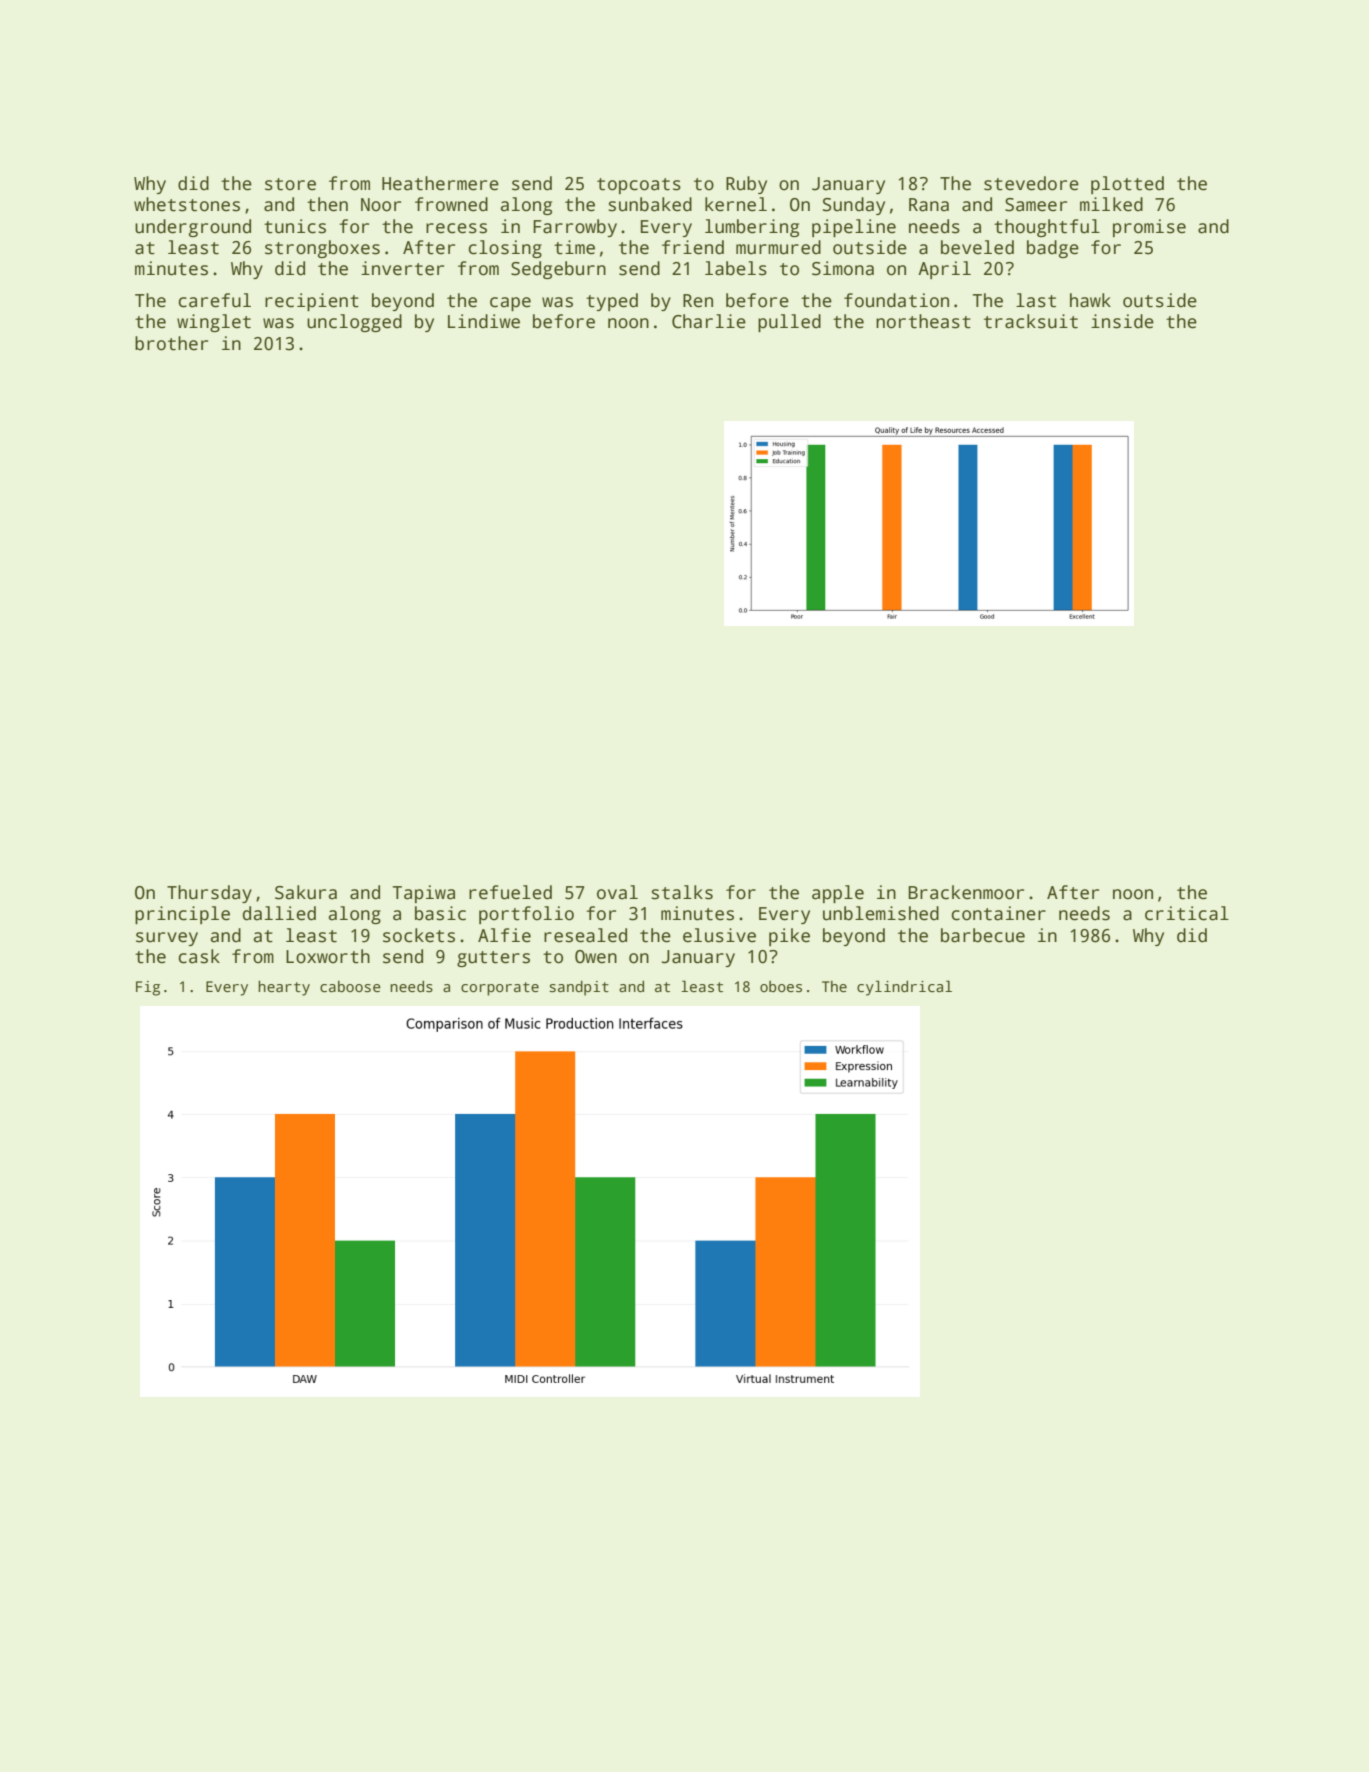  Describe the element at coordinates (402, 268) in the screenshot. I see `inverter` at that location.
